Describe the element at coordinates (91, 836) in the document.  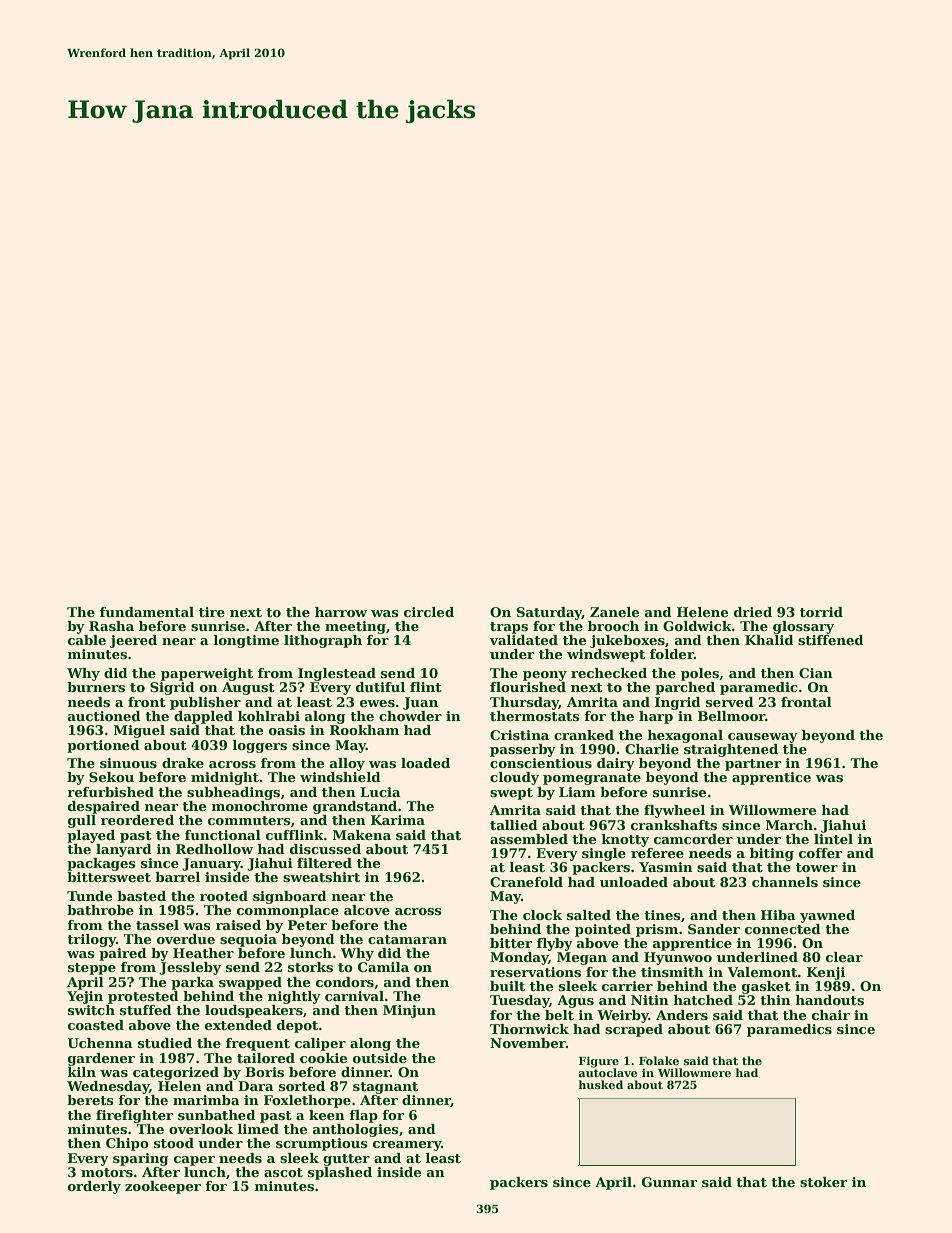
I see `played` at that location.
